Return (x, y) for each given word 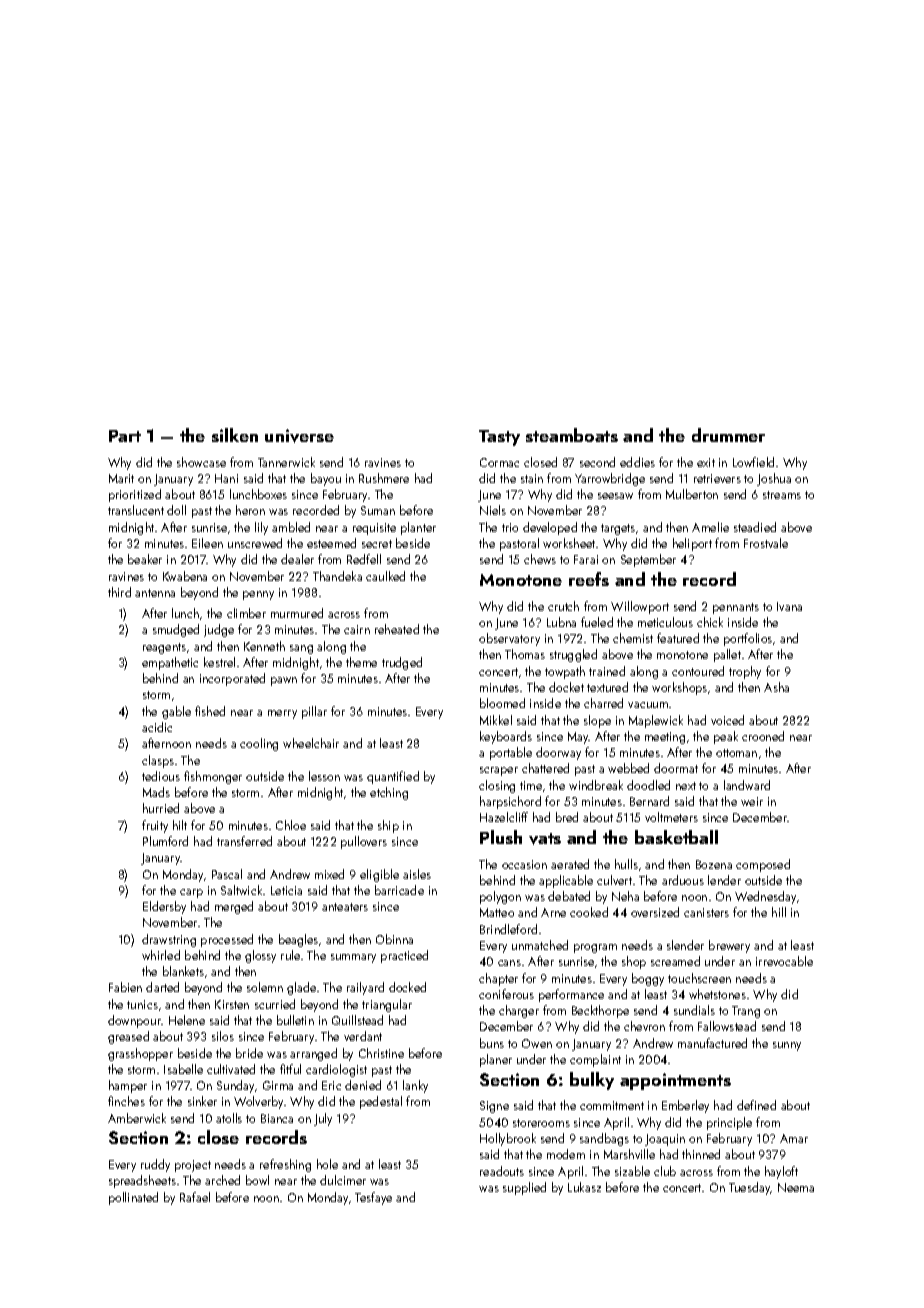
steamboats (572, 435)
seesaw (615, 496)
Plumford (165, 841)
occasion (524, 864)
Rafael (195, 1197)
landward (747, 785)
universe (299, 436)
